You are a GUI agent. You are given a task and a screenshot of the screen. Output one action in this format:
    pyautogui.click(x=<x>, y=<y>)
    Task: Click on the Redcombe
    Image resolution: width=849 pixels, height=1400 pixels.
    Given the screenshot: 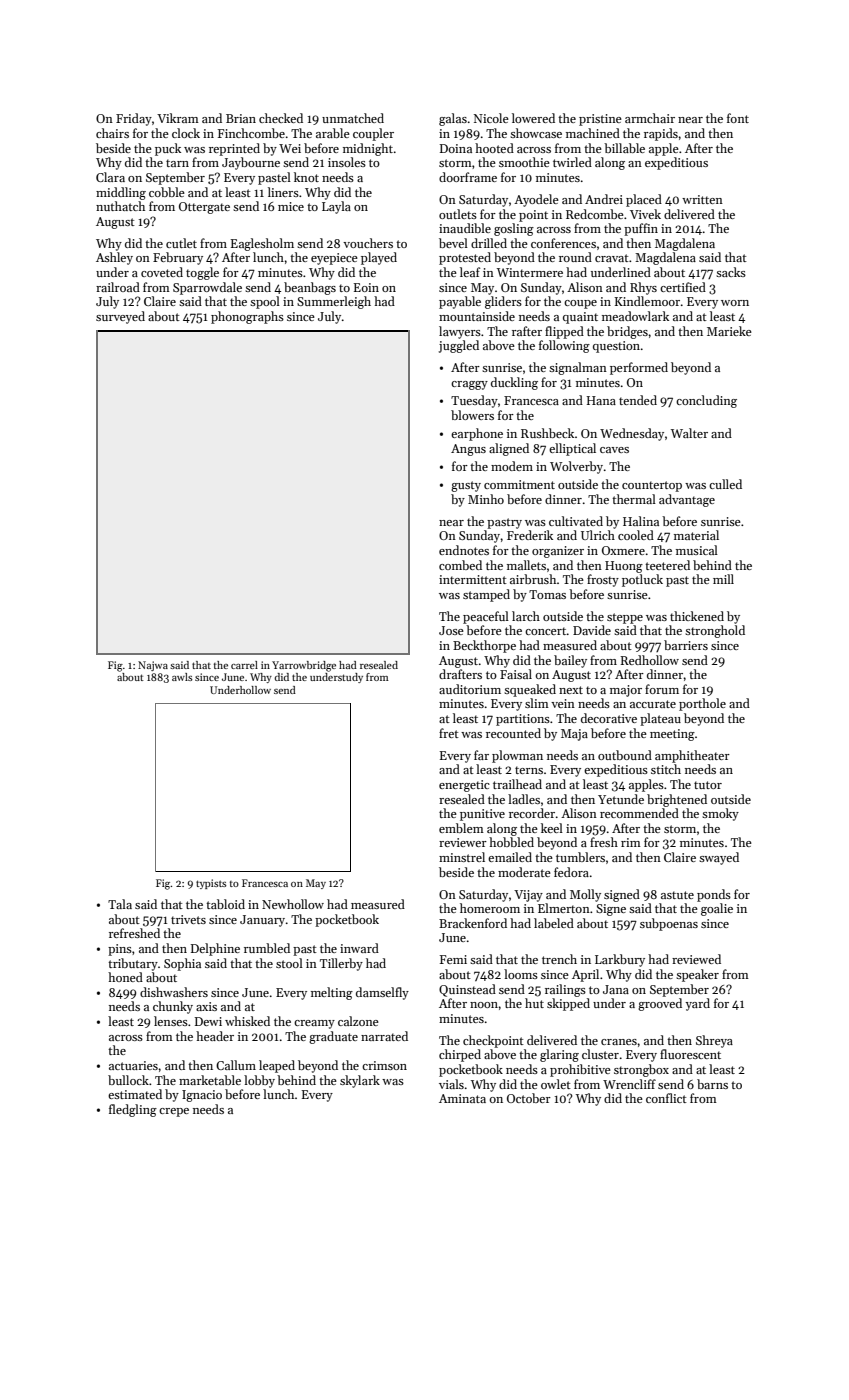 What is the action you would take?
    pyautogui.click(x=595, y=214)
